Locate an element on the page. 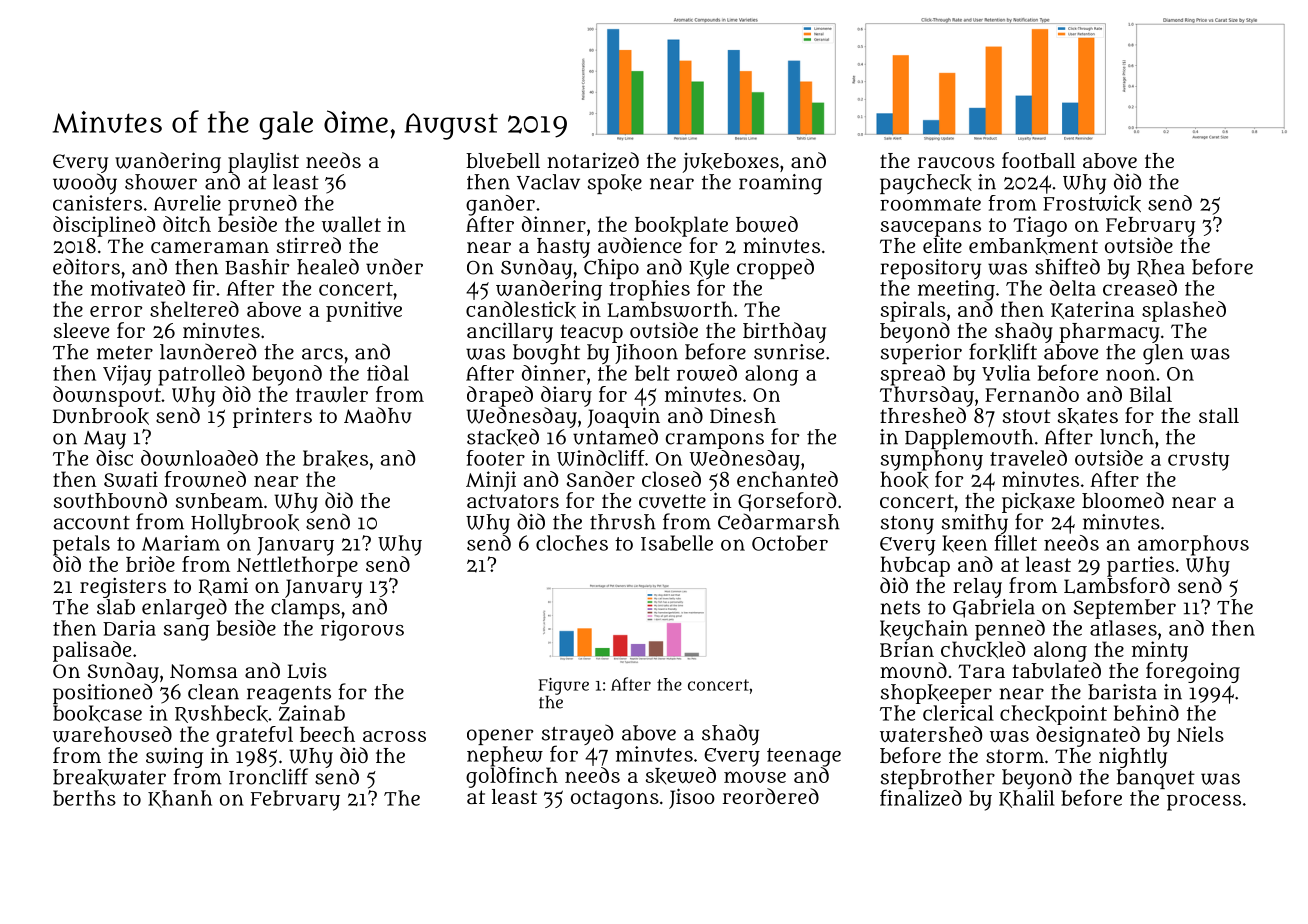  punitive is located at coordinates (364, 311).
